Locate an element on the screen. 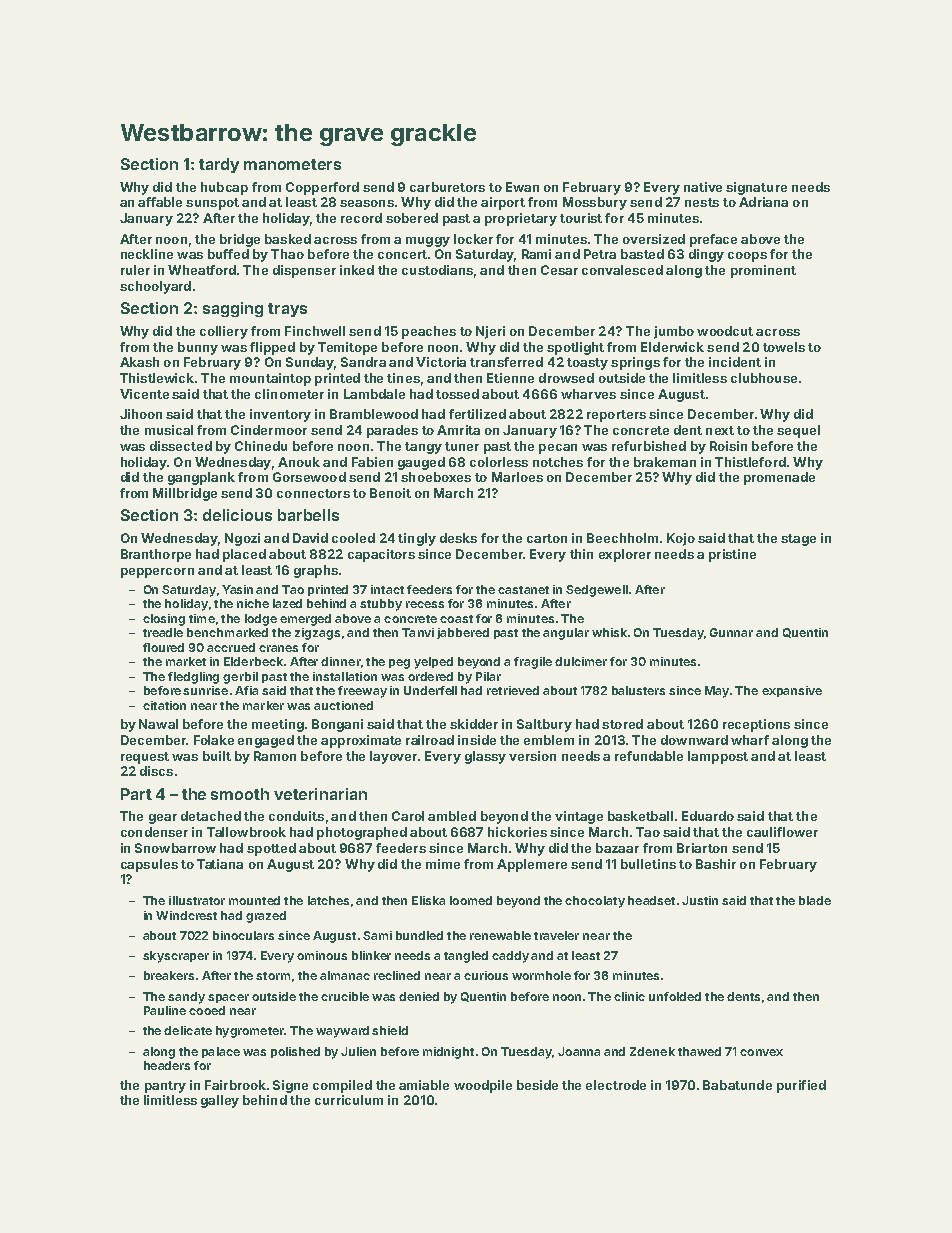 This screenshot has width=952, height=1233. railroad is located at coordinates (430, 740).
